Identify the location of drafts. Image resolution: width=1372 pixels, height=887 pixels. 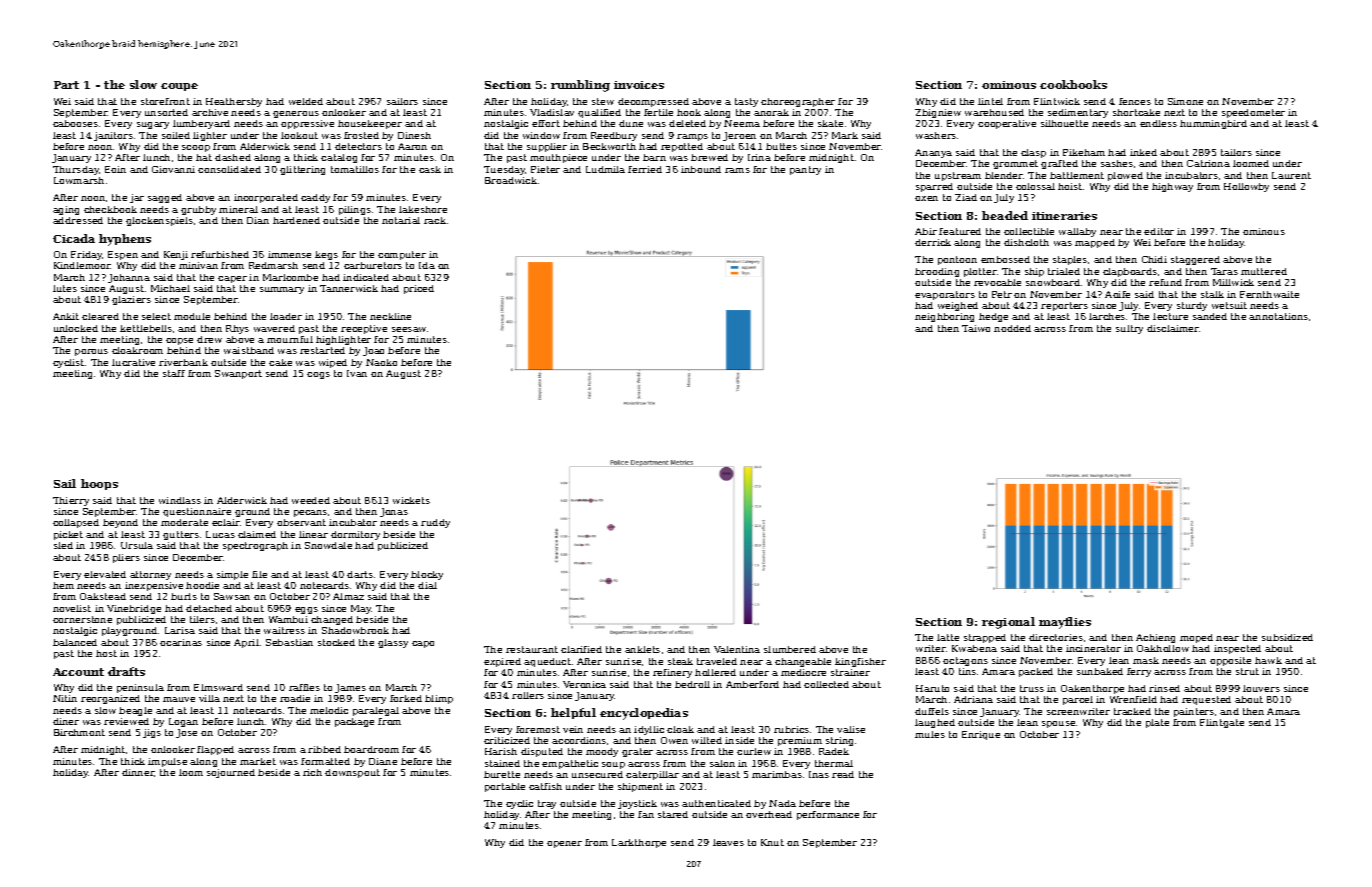
(126, 671).
